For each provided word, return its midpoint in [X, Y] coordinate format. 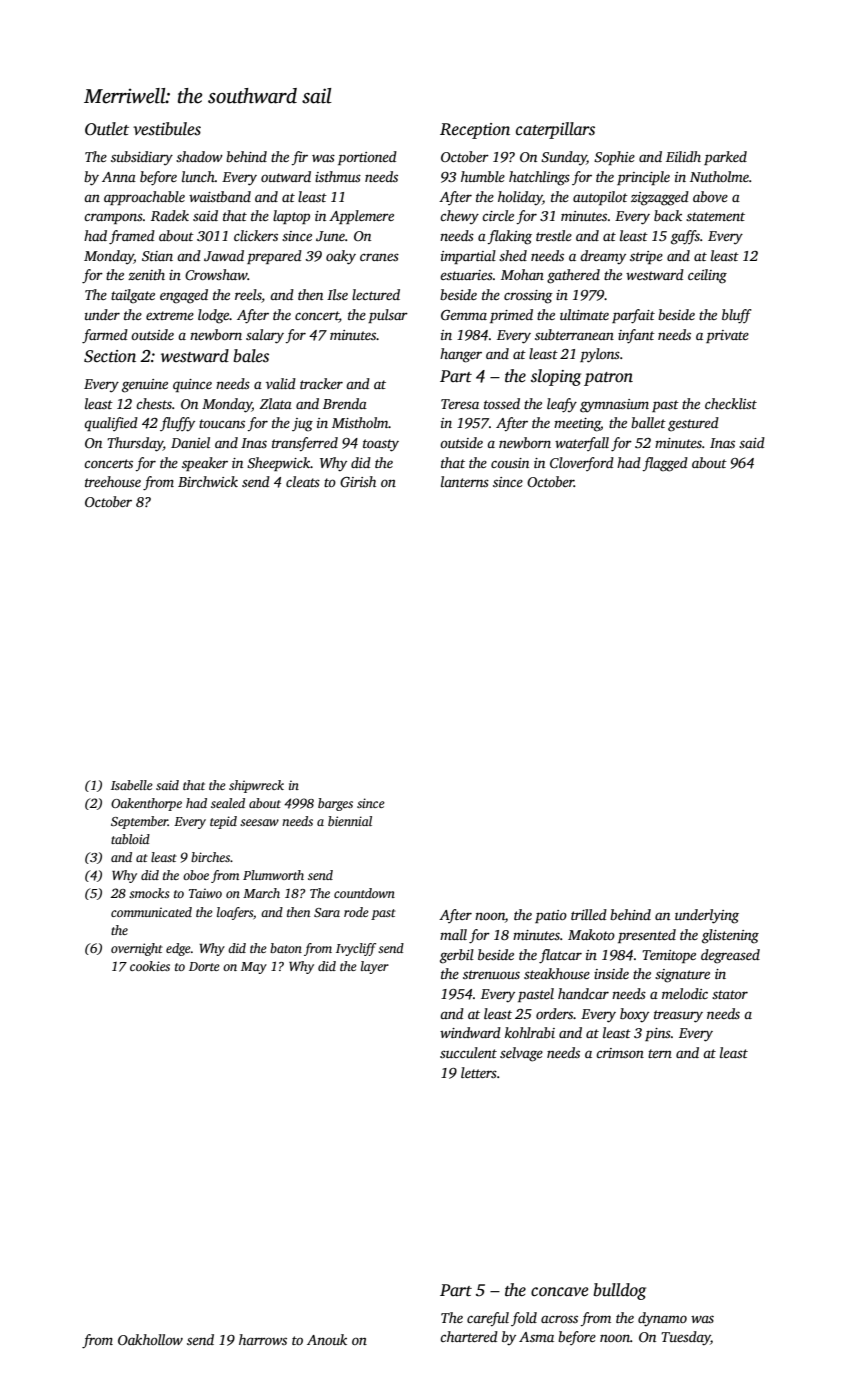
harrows [263, 1339]
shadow [199, 156]
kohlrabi [530, 1032]
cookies [150, 966]
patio [551, 916]
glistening [730, 936]
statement [715, 216]
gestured [693, 424]
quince [192, 385]
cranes [379, 257]
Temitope [669, 956]
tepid [223, 822]
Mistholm [360, 422]
